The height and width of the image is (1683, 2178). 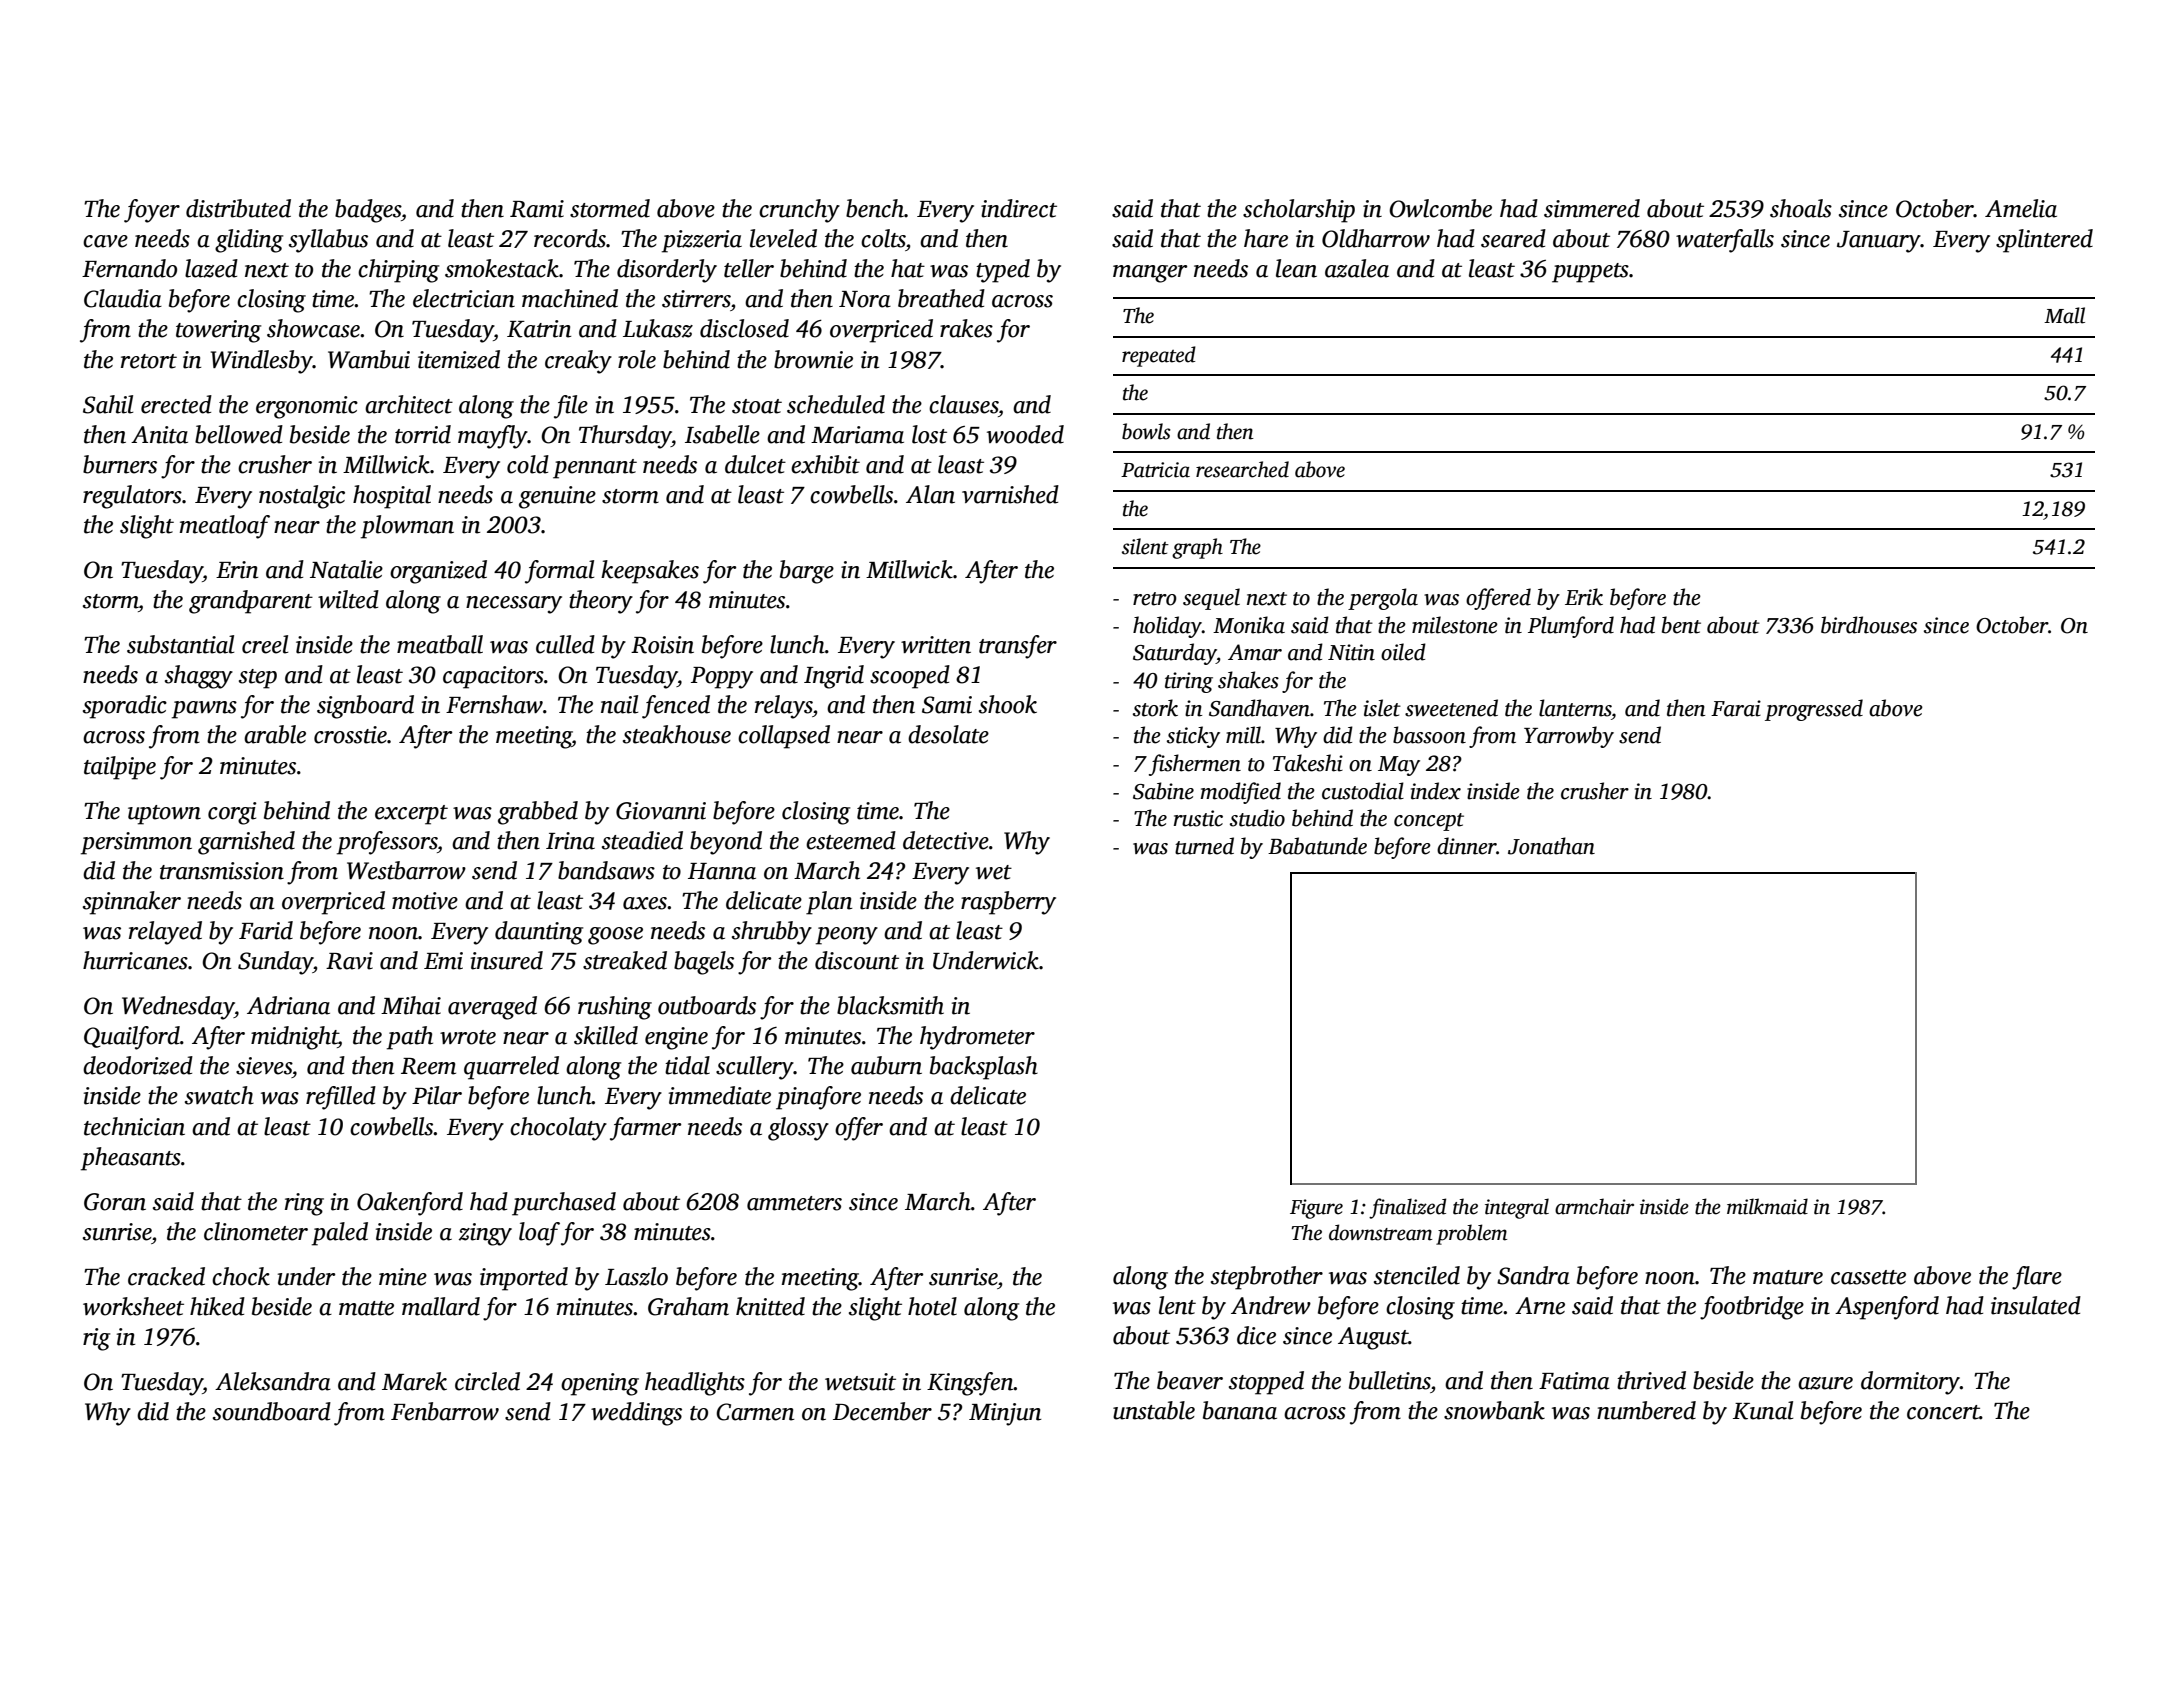 I want to click on backsplash, so click(x=984, y=1068).
